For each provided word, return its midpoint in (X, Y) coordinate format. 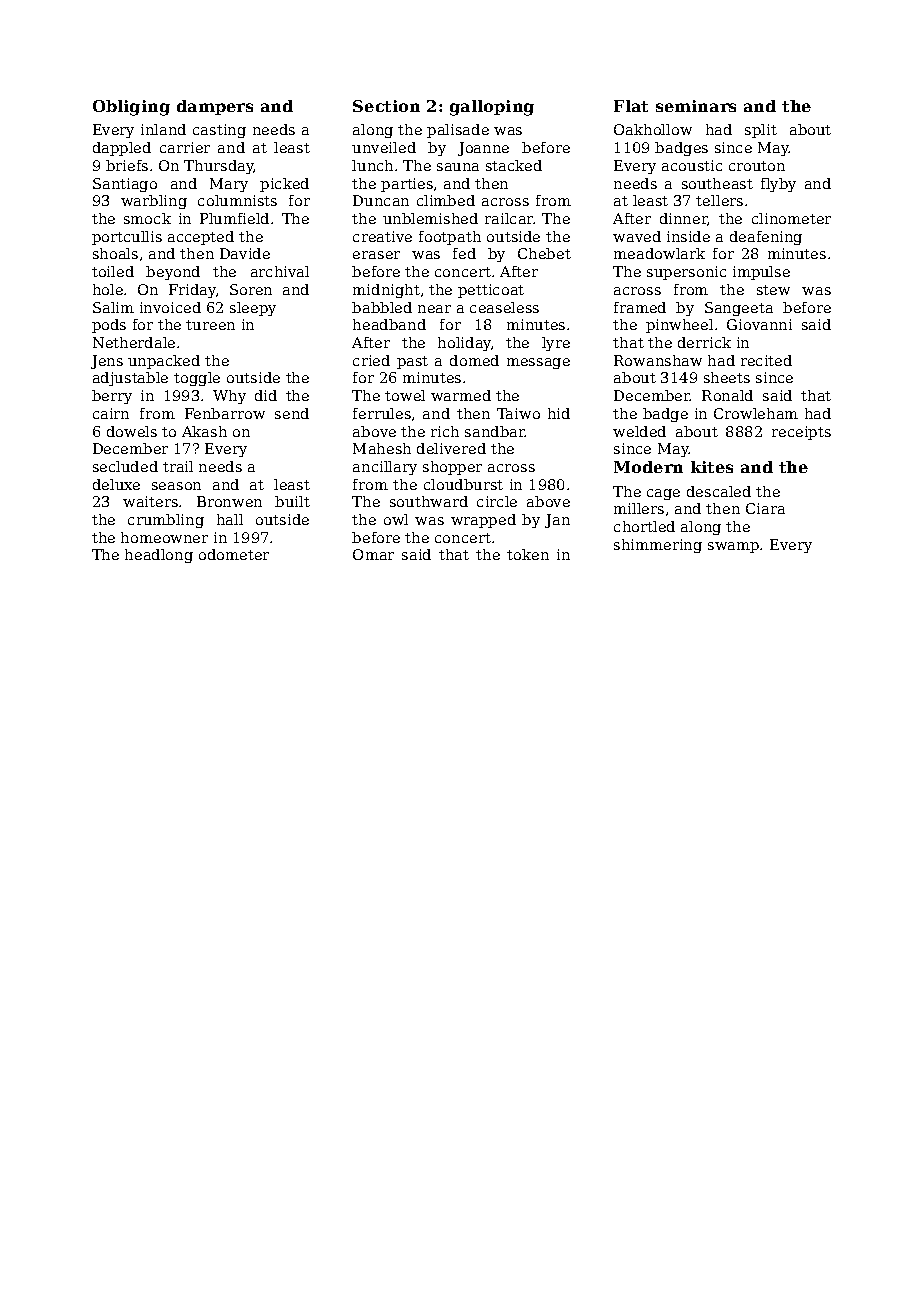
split (761, 131)
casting (219, 131)
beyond (173, 273)
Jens (107, 362)
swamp (733, 547)
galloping (492, 108)
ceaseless (504, 307)
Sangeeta (739, 309)
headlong (159, 556)
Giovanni (759, 324)
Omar (373, 554)
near (434, 309)
